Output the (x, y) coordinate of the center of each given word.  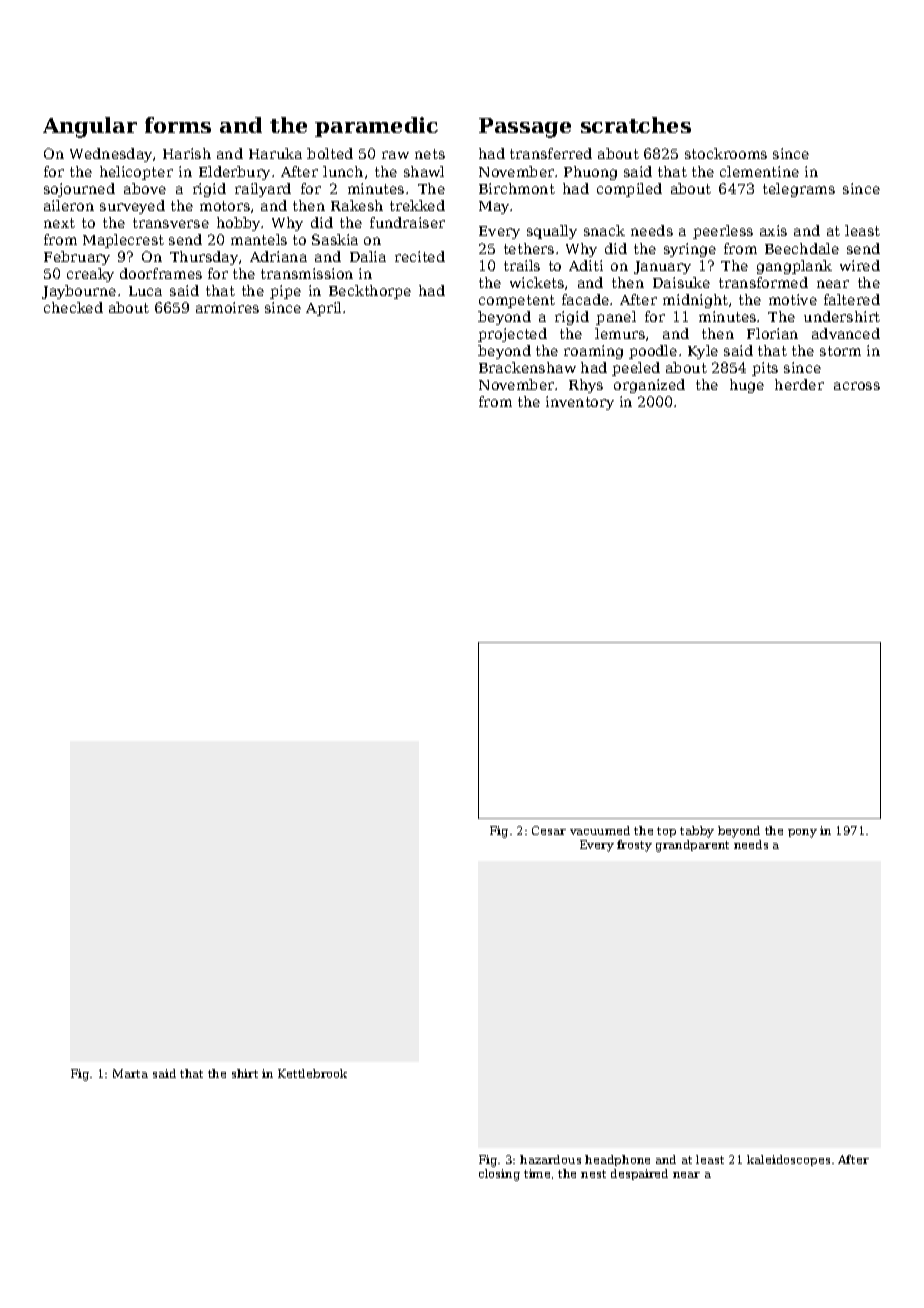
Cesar (549, 830)
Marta (130, 1073)
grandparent (692, 846)
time (537, 1173)
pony (802, 833)
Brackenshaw (527, 367)
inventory (580, 403)
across (857, 386)
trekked (417, 205)
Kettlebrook (312, 1073)
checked (73, 307)
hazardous (550, 1159)
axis (773, 230)
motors (225, 206)
